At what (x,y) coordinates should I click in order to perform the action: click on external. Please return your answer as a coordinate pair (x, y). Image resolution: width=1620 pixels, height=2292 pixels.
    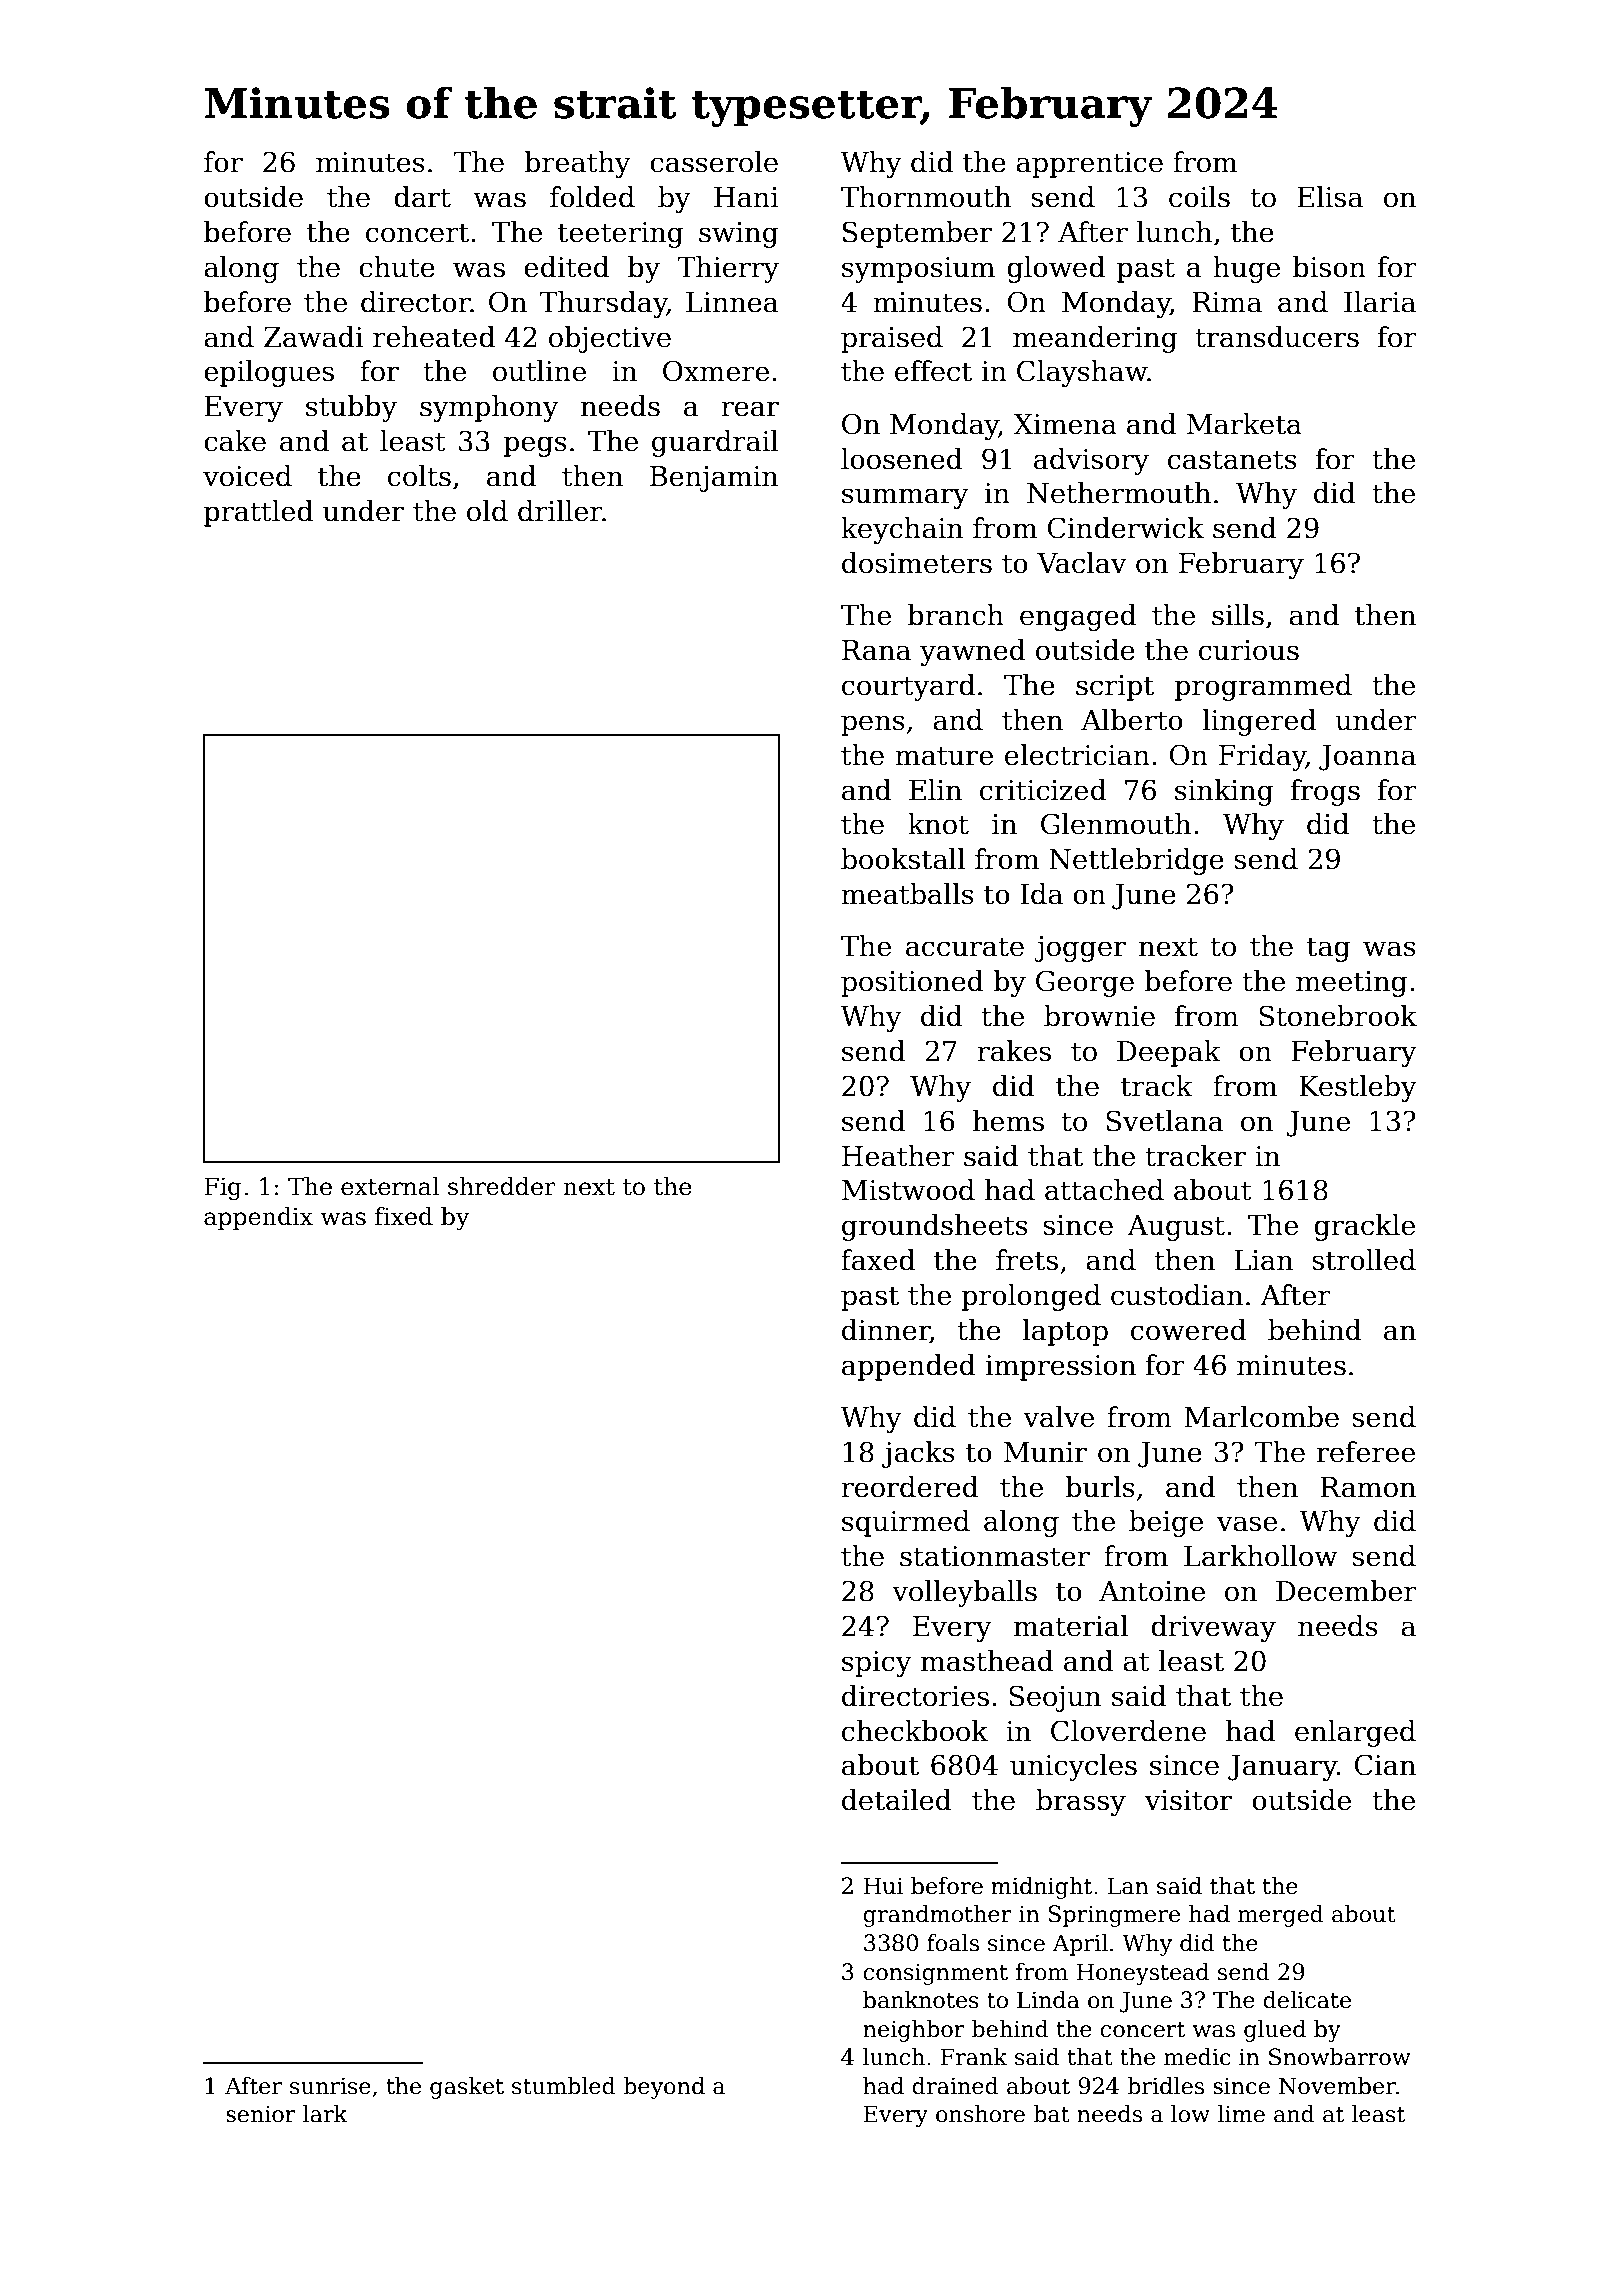
    Looking at the image, I should click on (390, 1186).
